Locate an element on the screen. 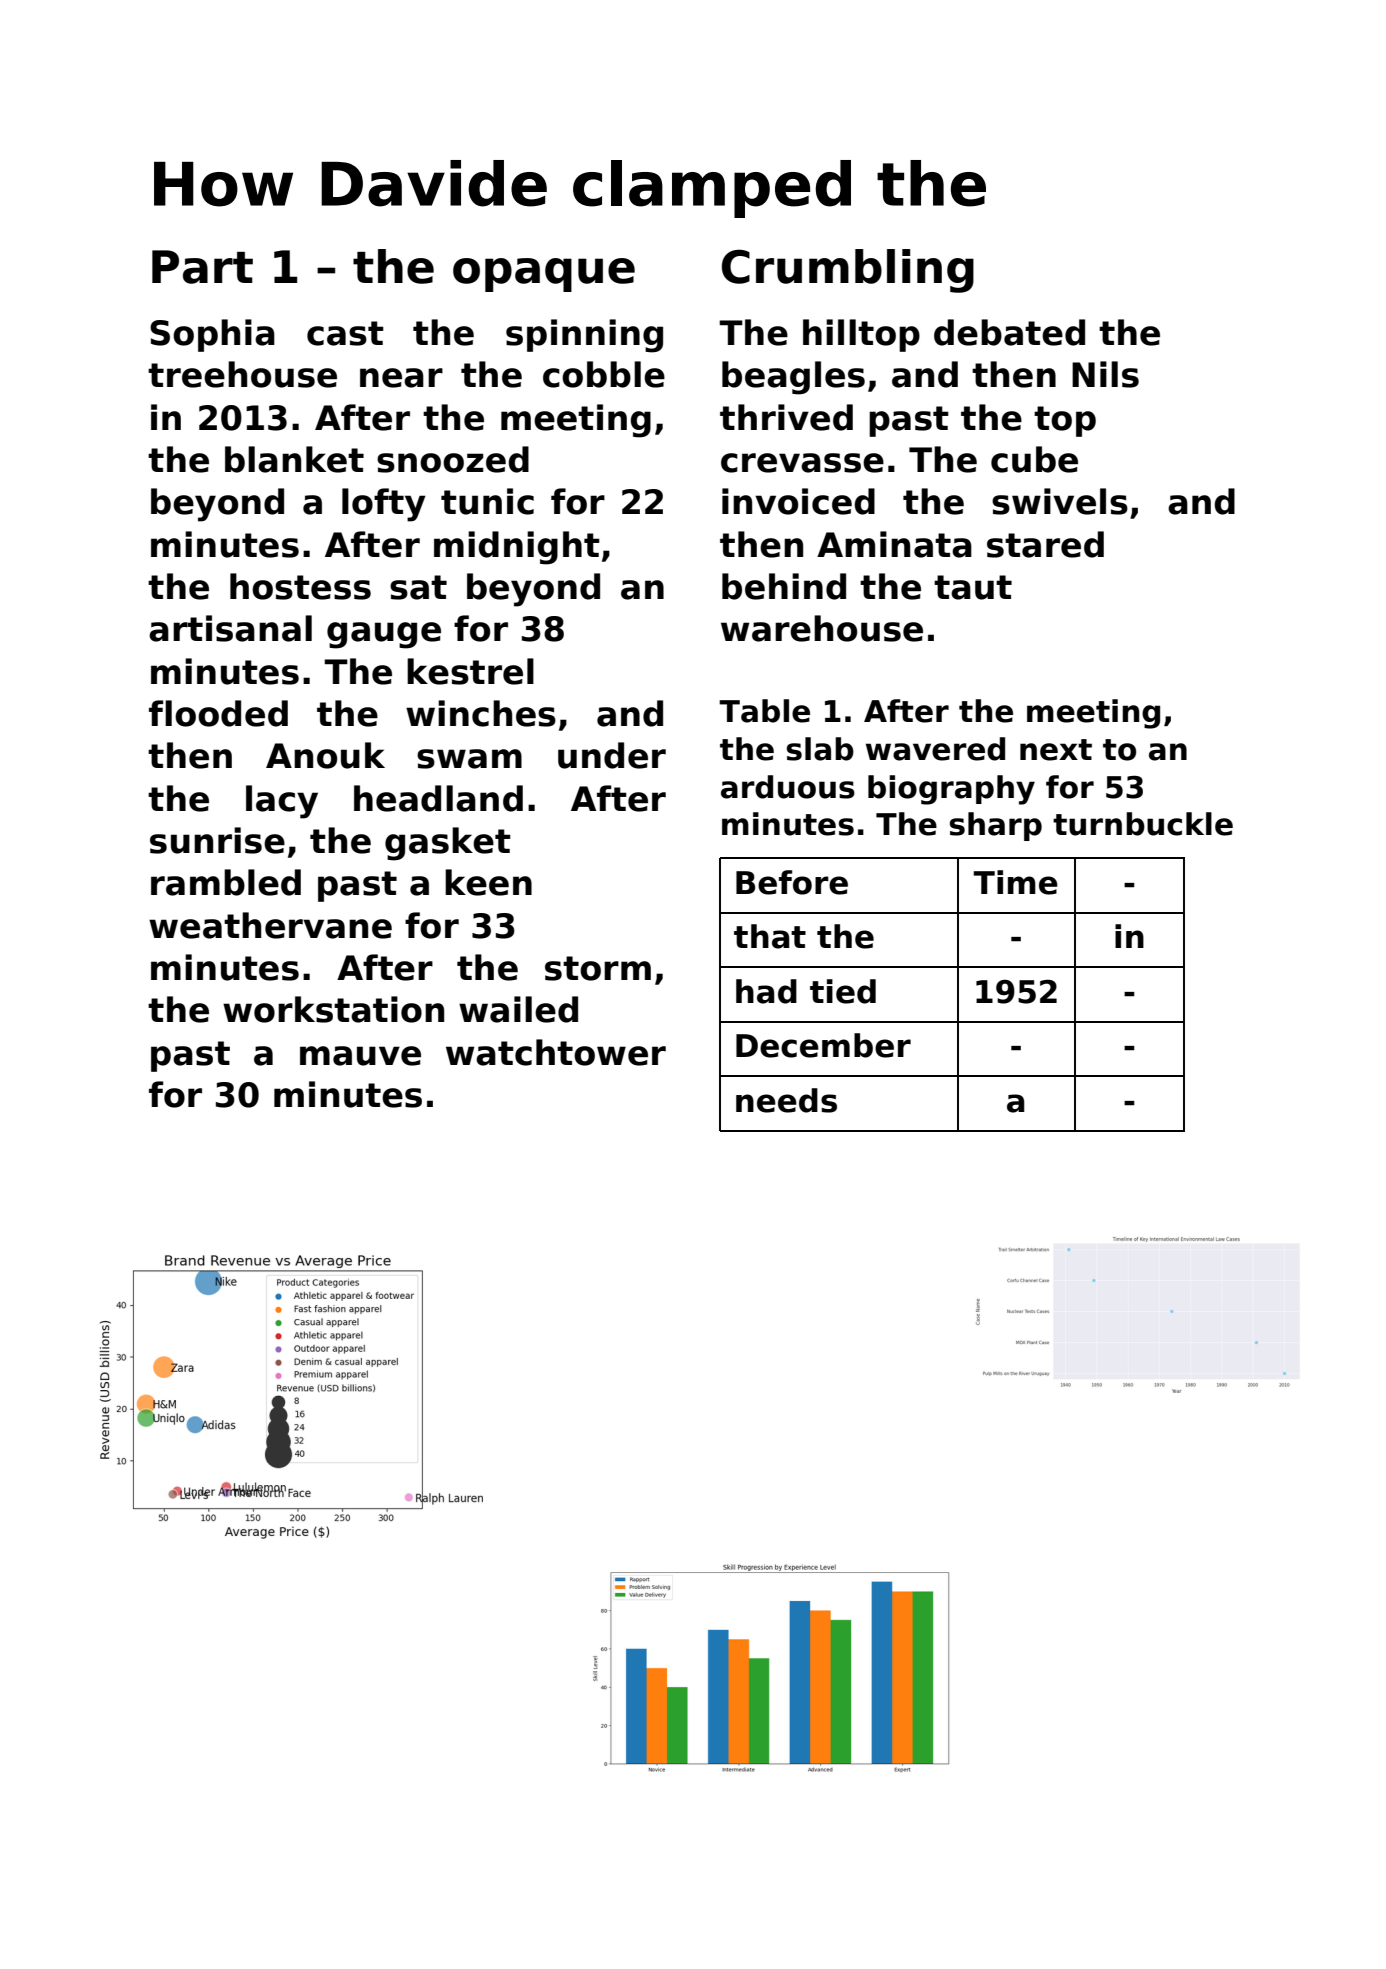 The height and width of the screenshot is (1969, 1386). beagles is located at coordinates (793, 378).
